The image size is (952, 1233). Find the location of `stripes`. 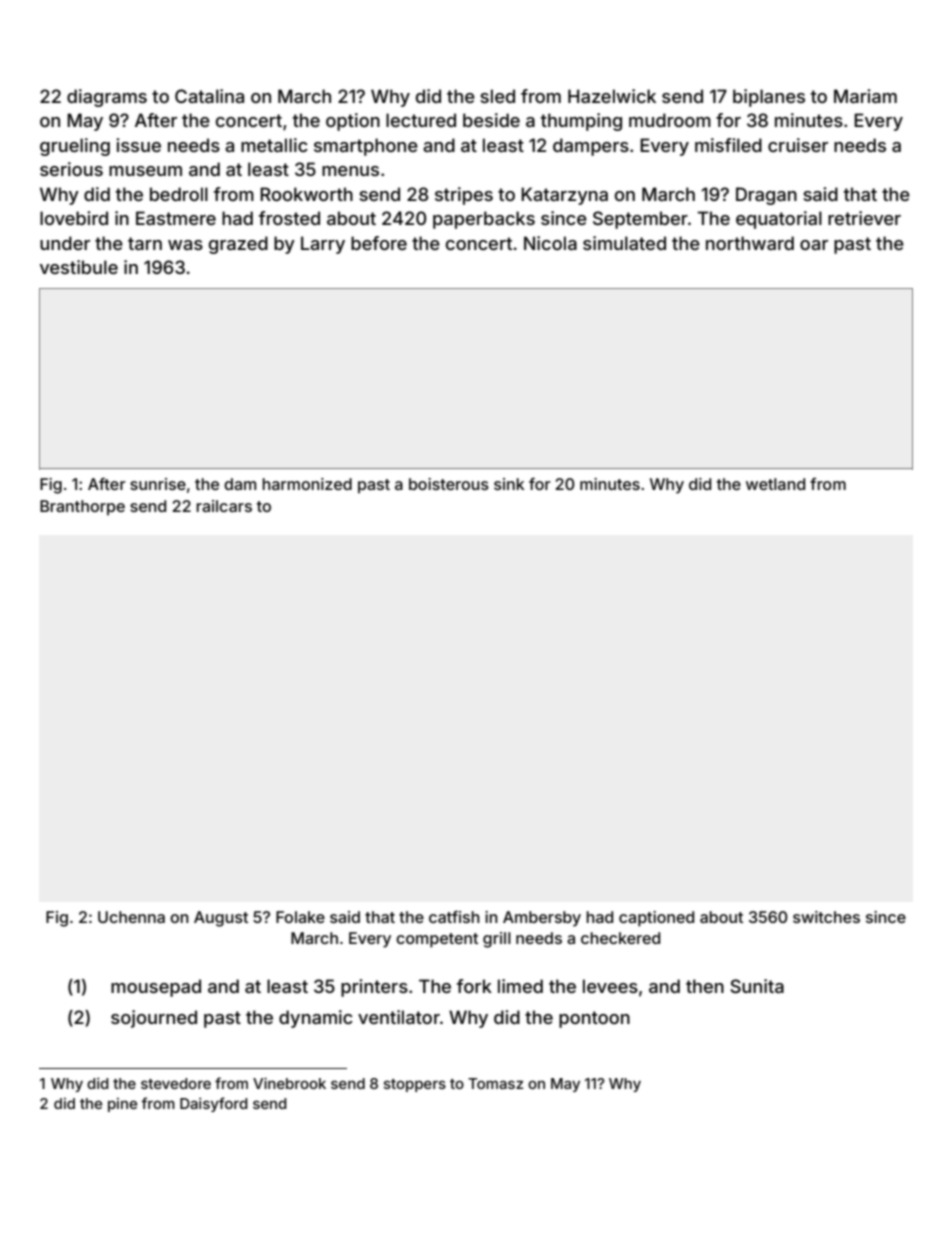

stripes is located at coordinates (464, 196).
